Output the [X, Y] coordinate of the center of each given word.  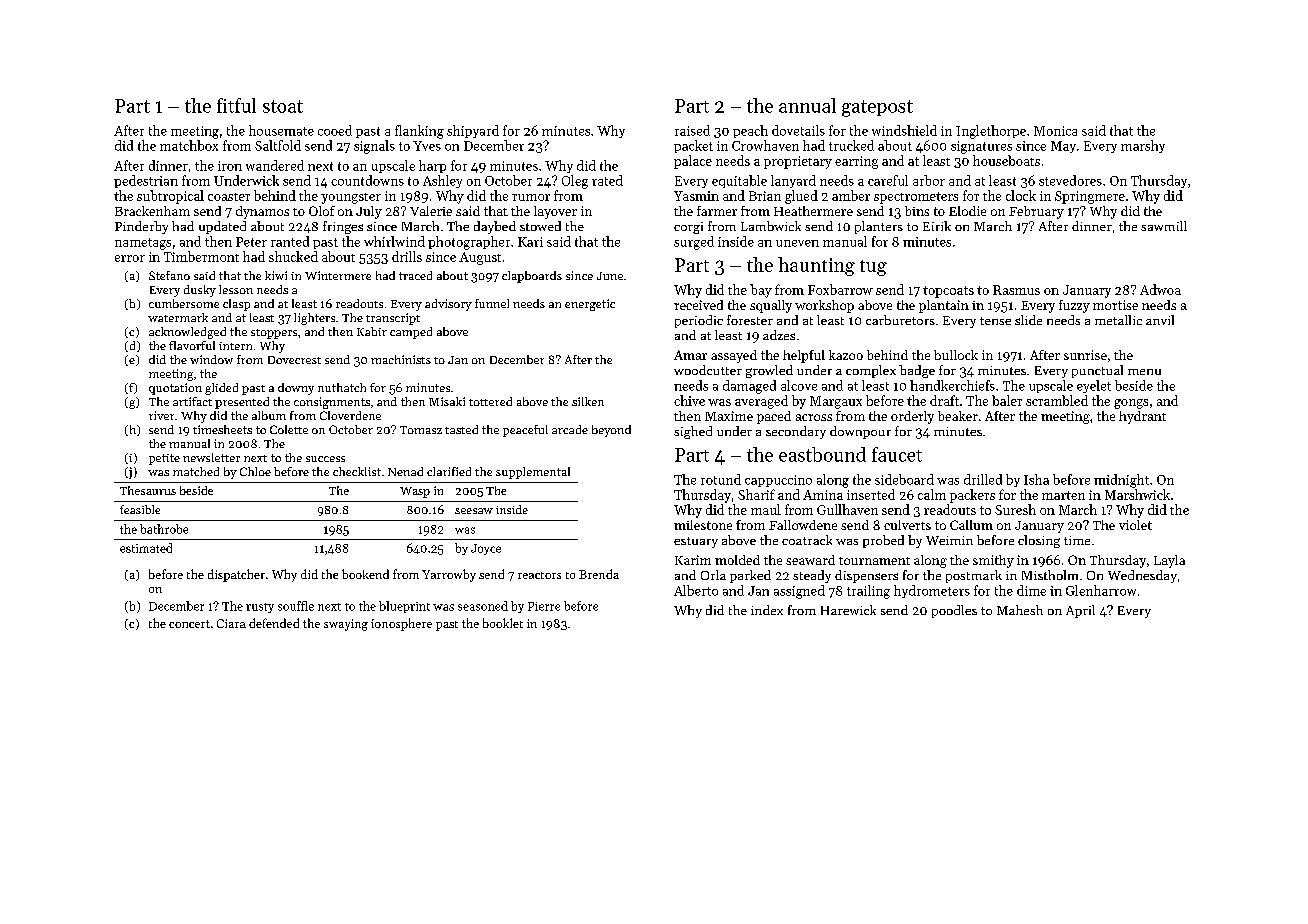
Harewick [848, 610]
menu [1144, 372]
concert [189, 624]
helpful [804, 356]
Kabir [372, 331]
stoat [283, 106]
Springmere [1090, 197]
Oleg [575, 182]
